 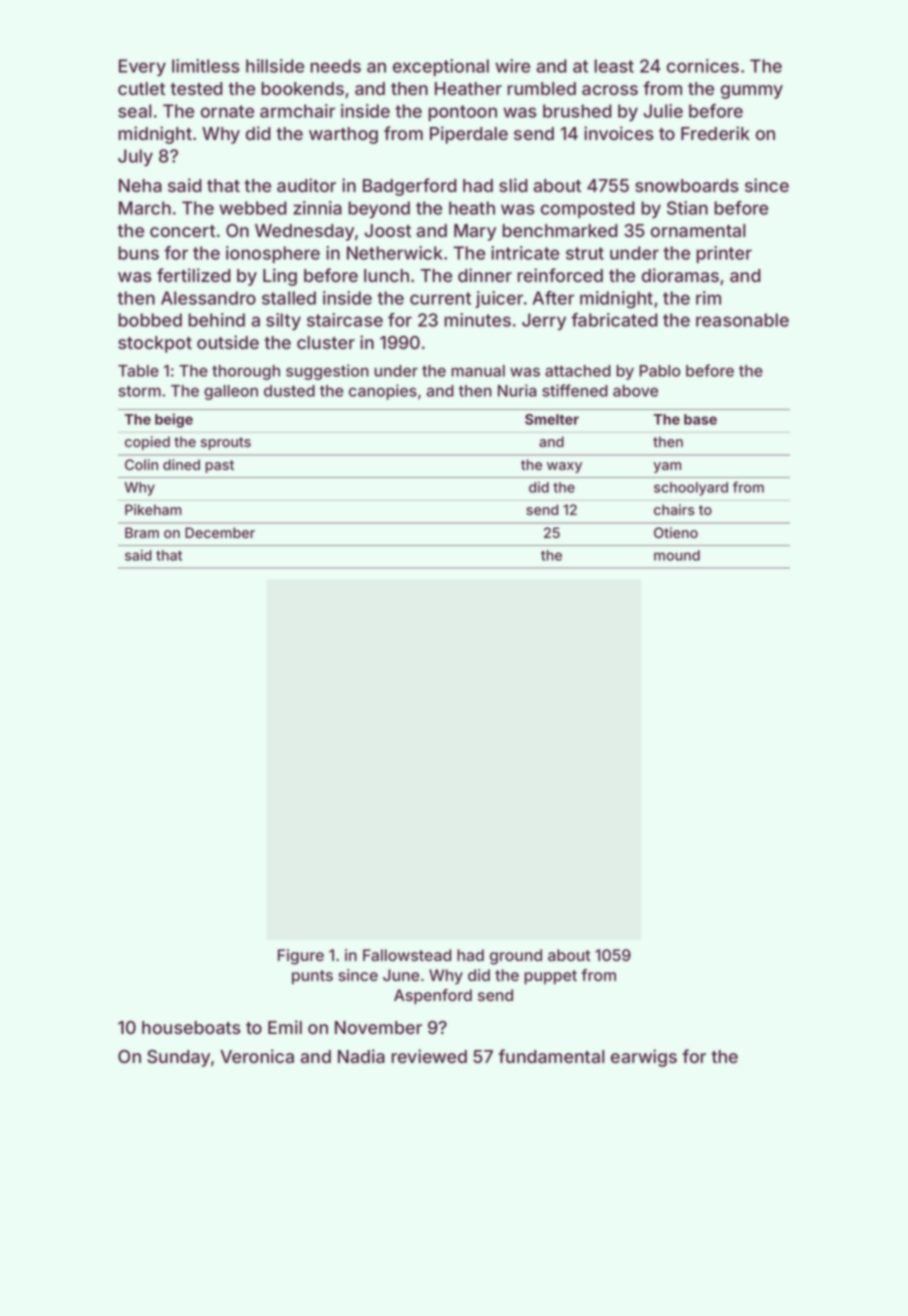 I want to click on hillside, so click(x=275, y=66).
